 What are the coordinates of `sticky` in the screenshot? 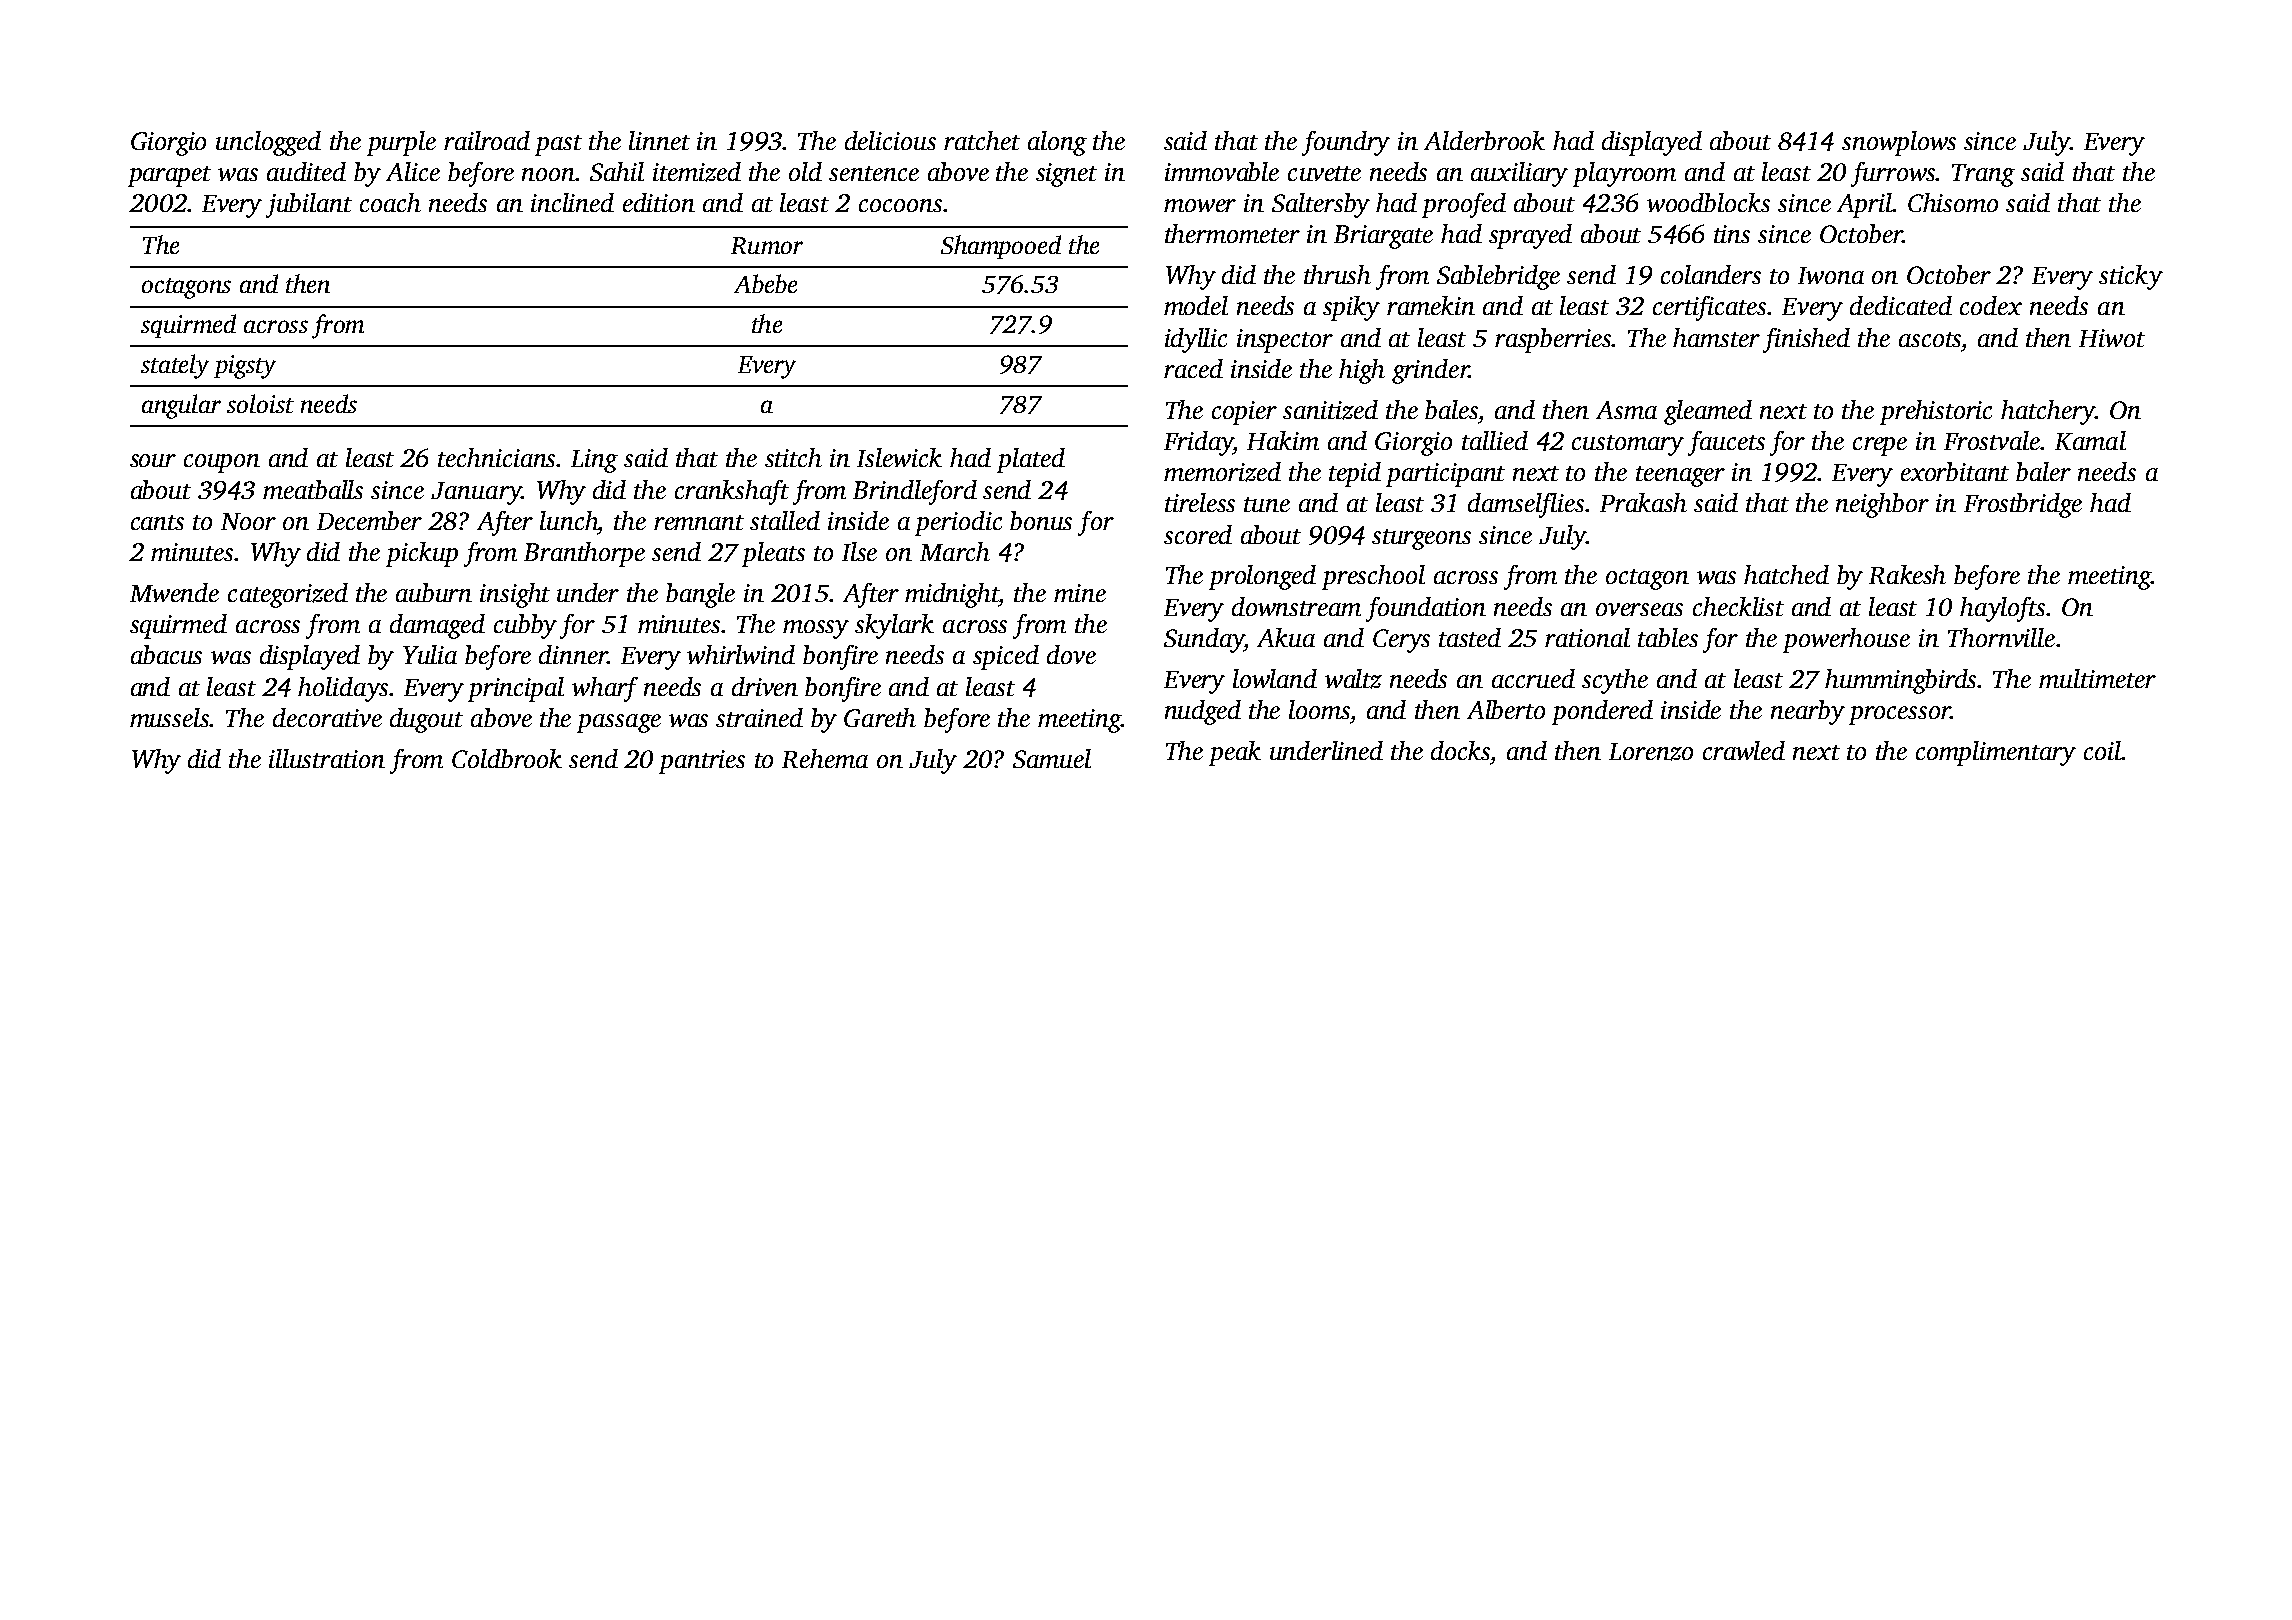 It's located at (2131, 277).
